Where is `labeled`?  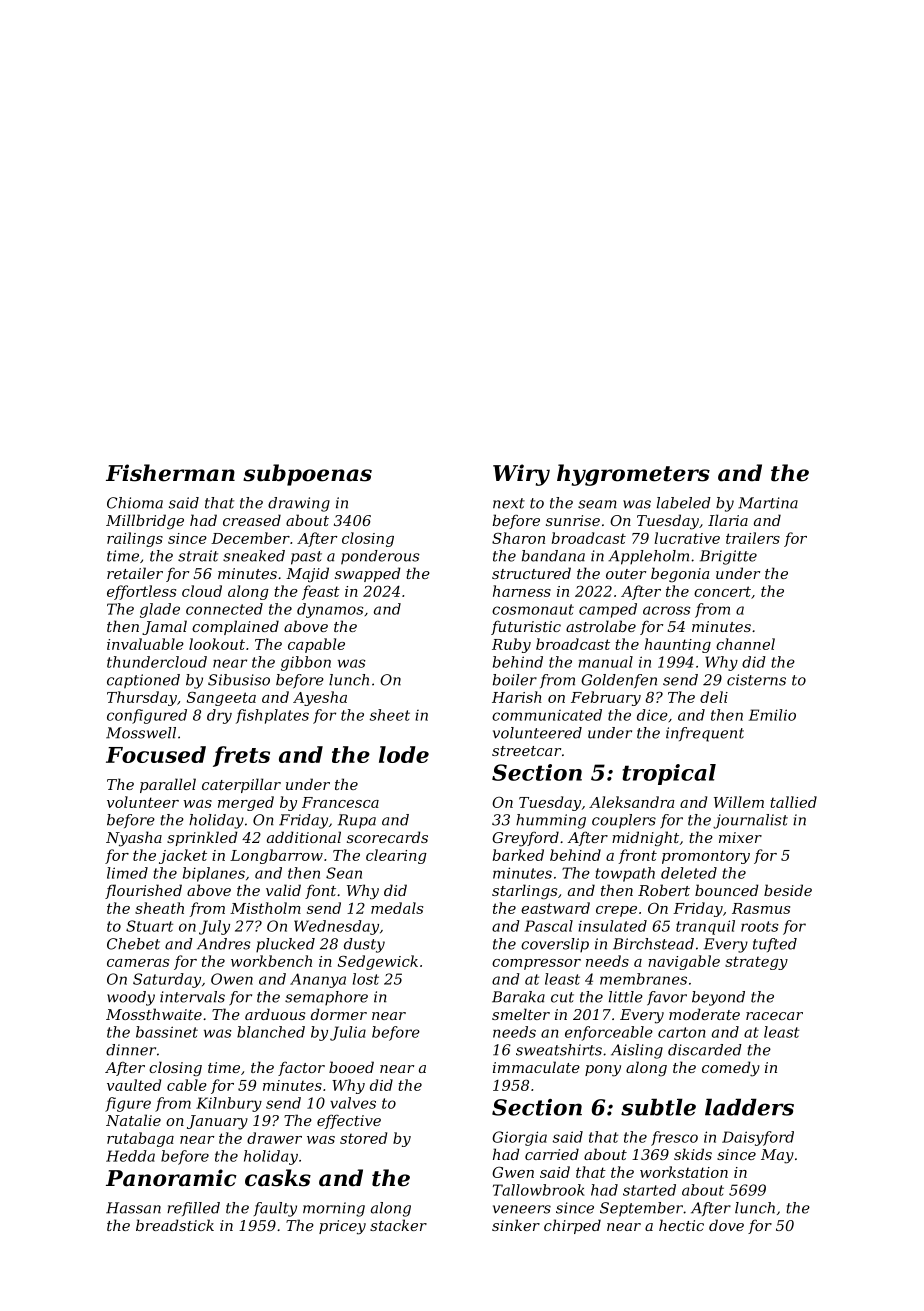
labeled is located at coordinates (684, 503).
